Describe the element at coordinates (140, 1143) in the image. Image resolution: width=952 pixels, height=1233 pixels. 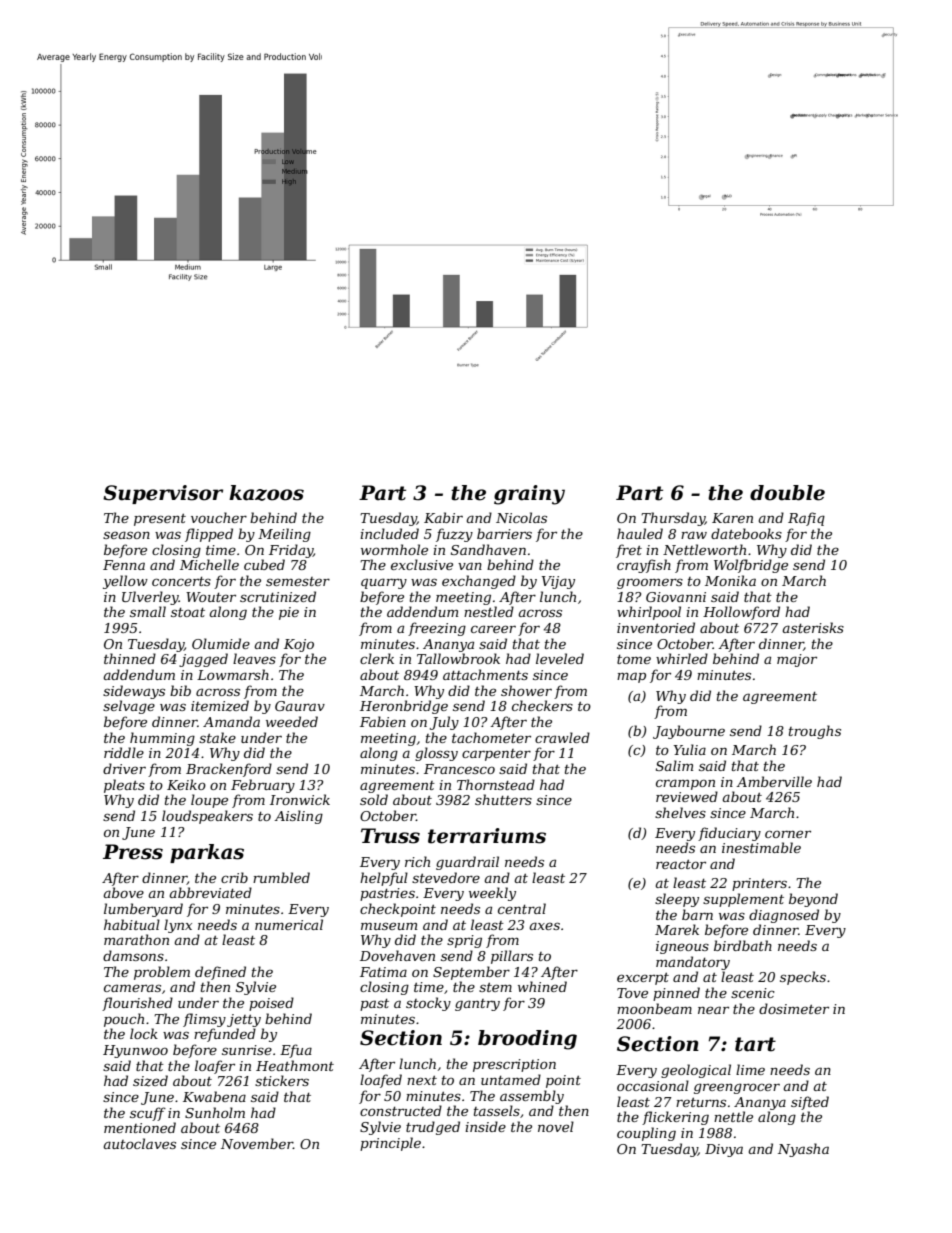
I see `autoclaves` at that location.
